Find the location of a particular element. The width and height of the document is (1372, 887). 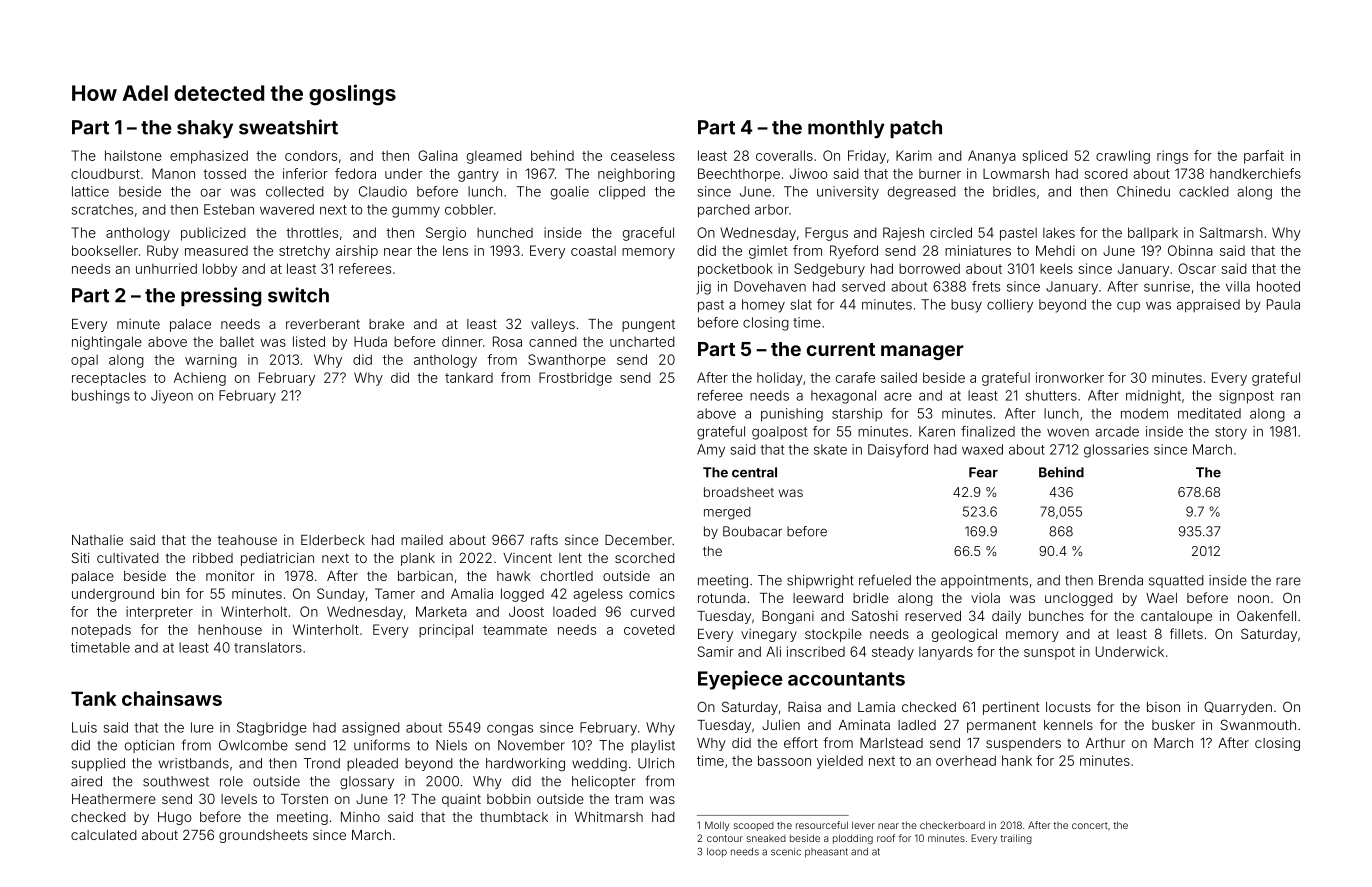

Achieng is located at coordinates (200, 379).
